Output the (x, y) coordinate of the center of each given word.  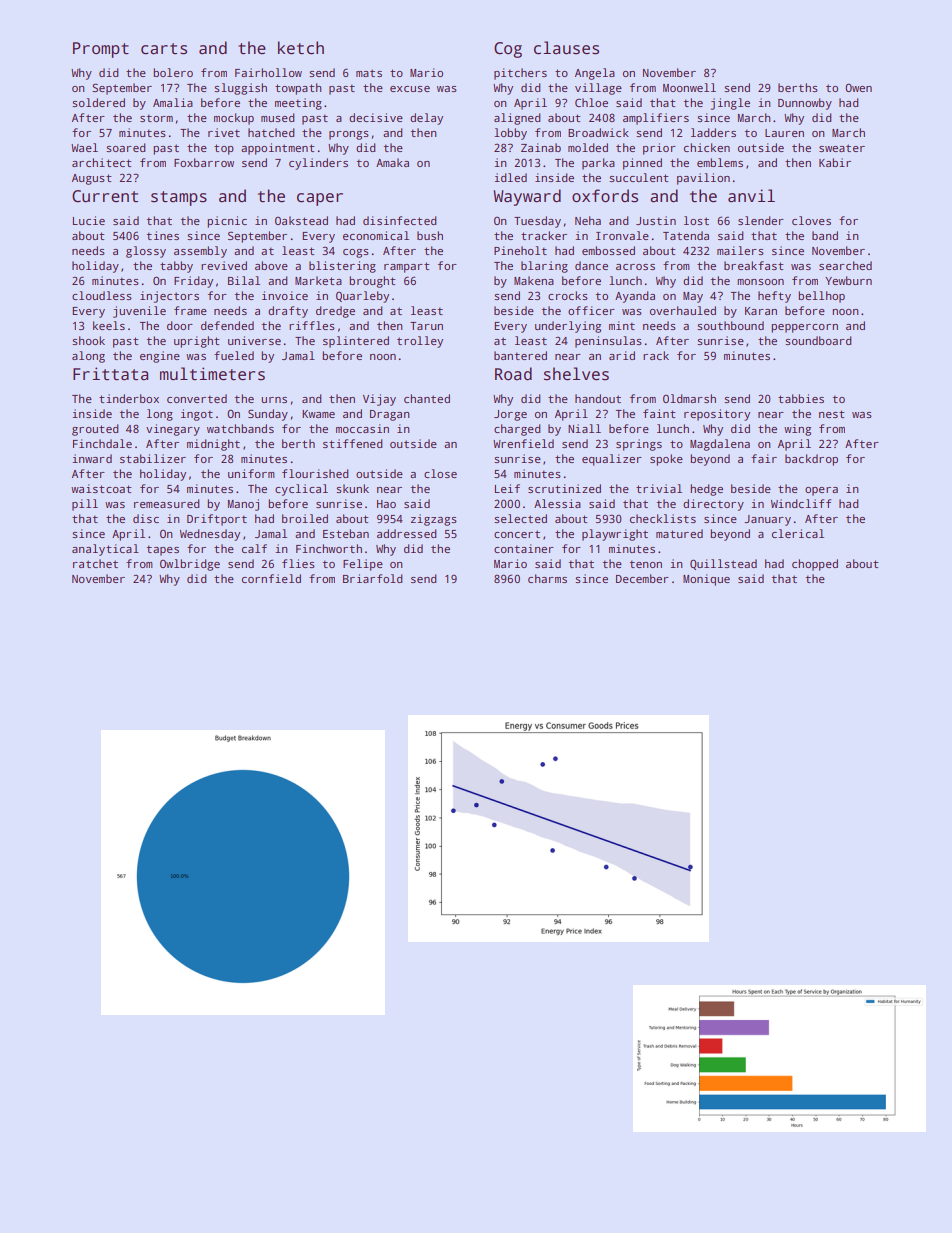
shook (88, 340)
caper (320, 199)
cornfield (271, 578)
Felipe (363, 565)
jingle (730, 104)
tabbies (801, 398)
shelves (576, 374)
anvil (751, 196)
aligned (517, 119)
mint (622, 325)
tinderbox (129, 398)
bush (430, 235)
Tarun (426, 326)
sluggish (240, 89)
